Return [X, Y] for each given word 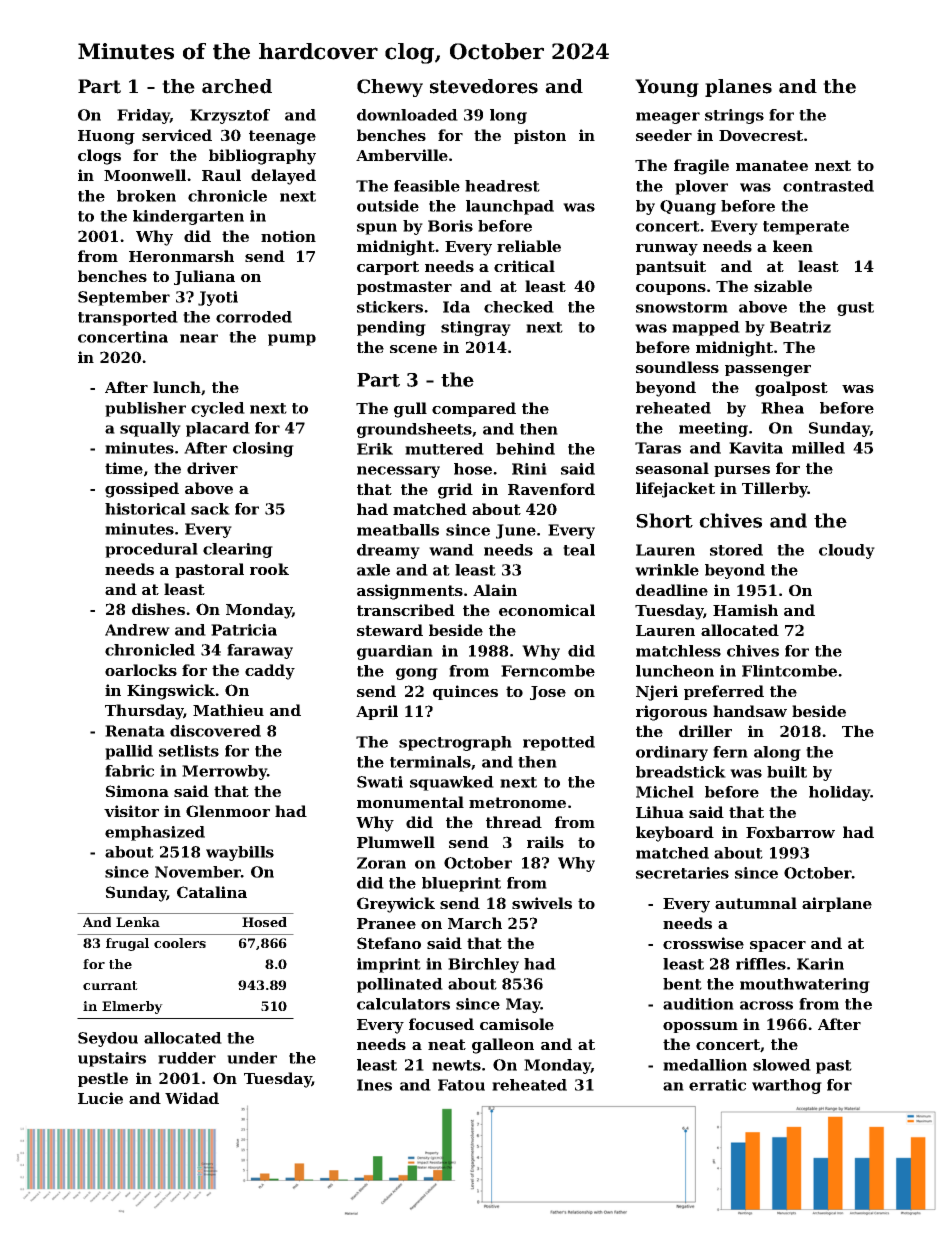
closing [263, 449]
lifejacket [675, 490]
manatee [772, 165]
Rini [529, 469]
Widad [192, 1098]
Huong [106, 137]
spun [377, 229]
